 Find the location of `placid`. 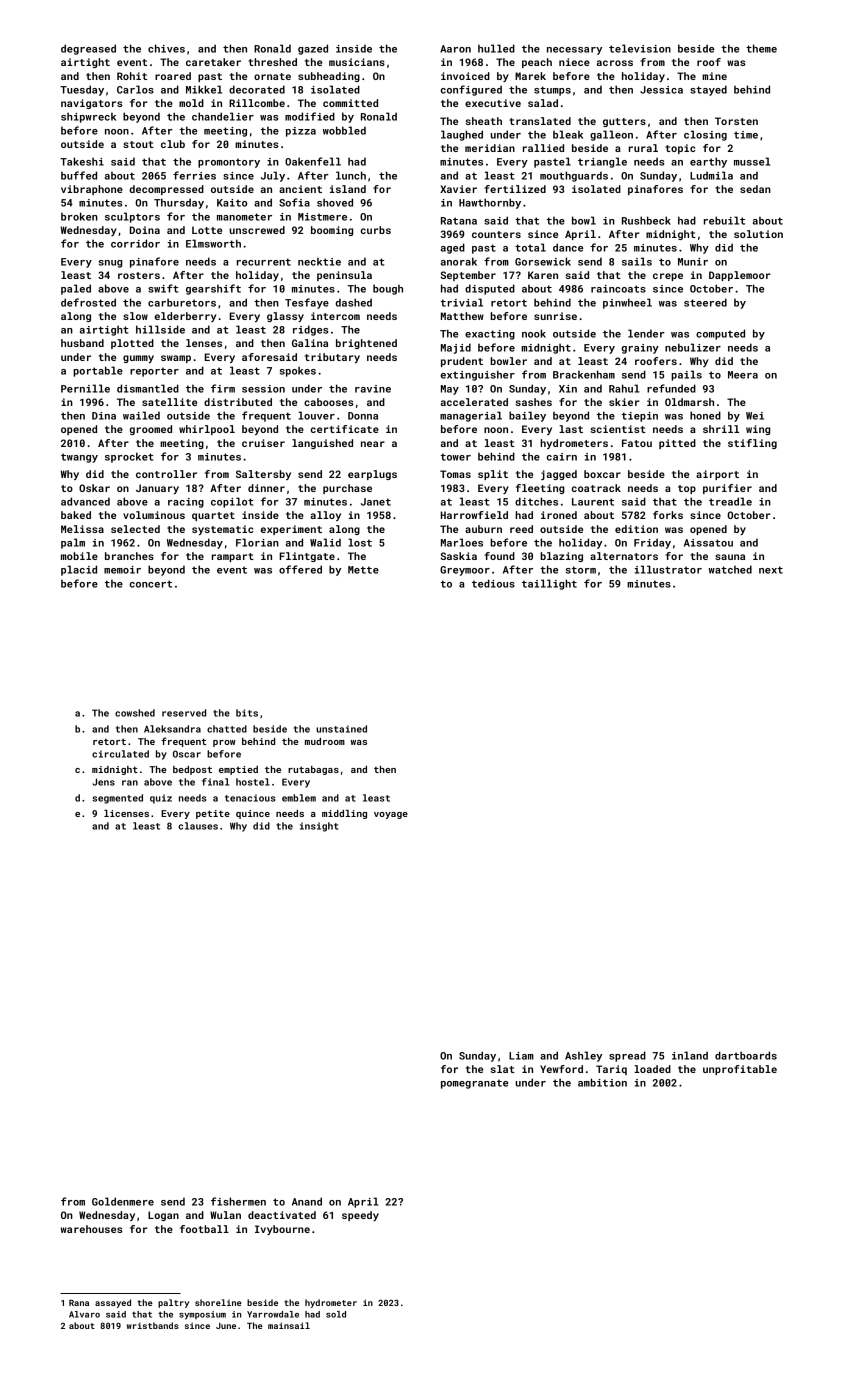

placid is located at coordinates (79, 570).
